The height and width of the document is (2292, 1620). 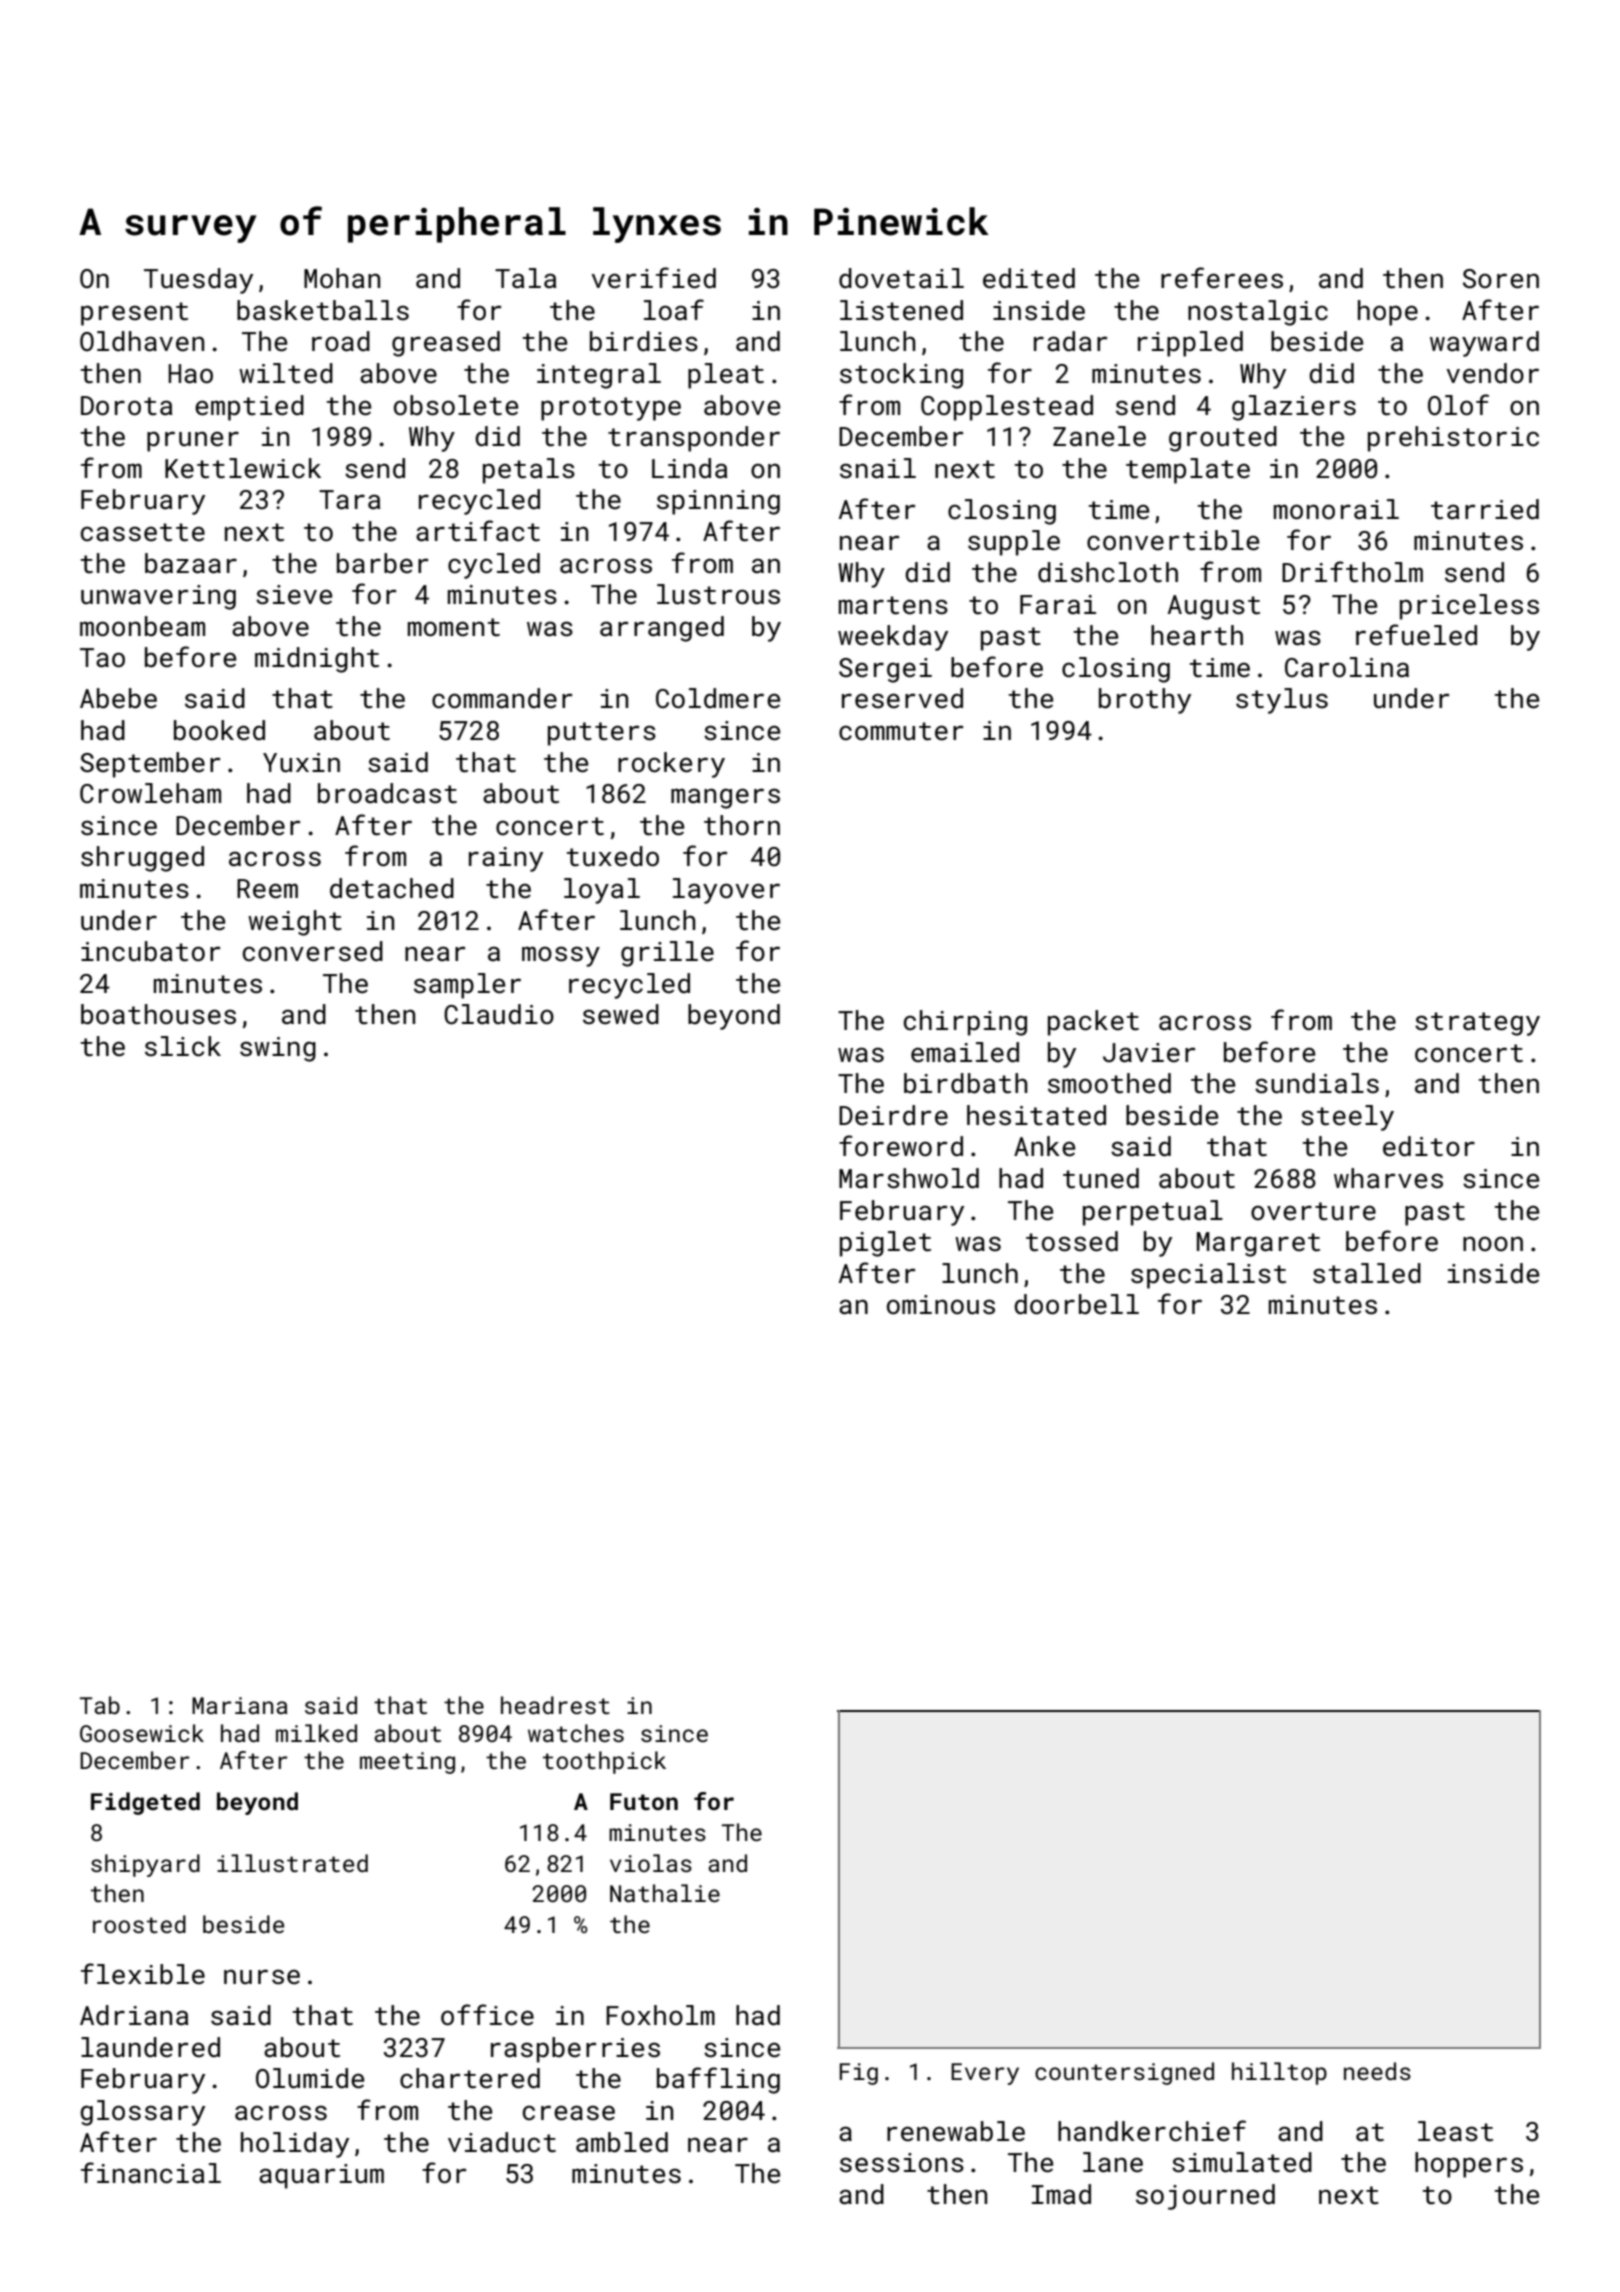 What do you see at coordinates (151, 2173) in the document?
I see `financial` at bounding box center [151, 2173].
